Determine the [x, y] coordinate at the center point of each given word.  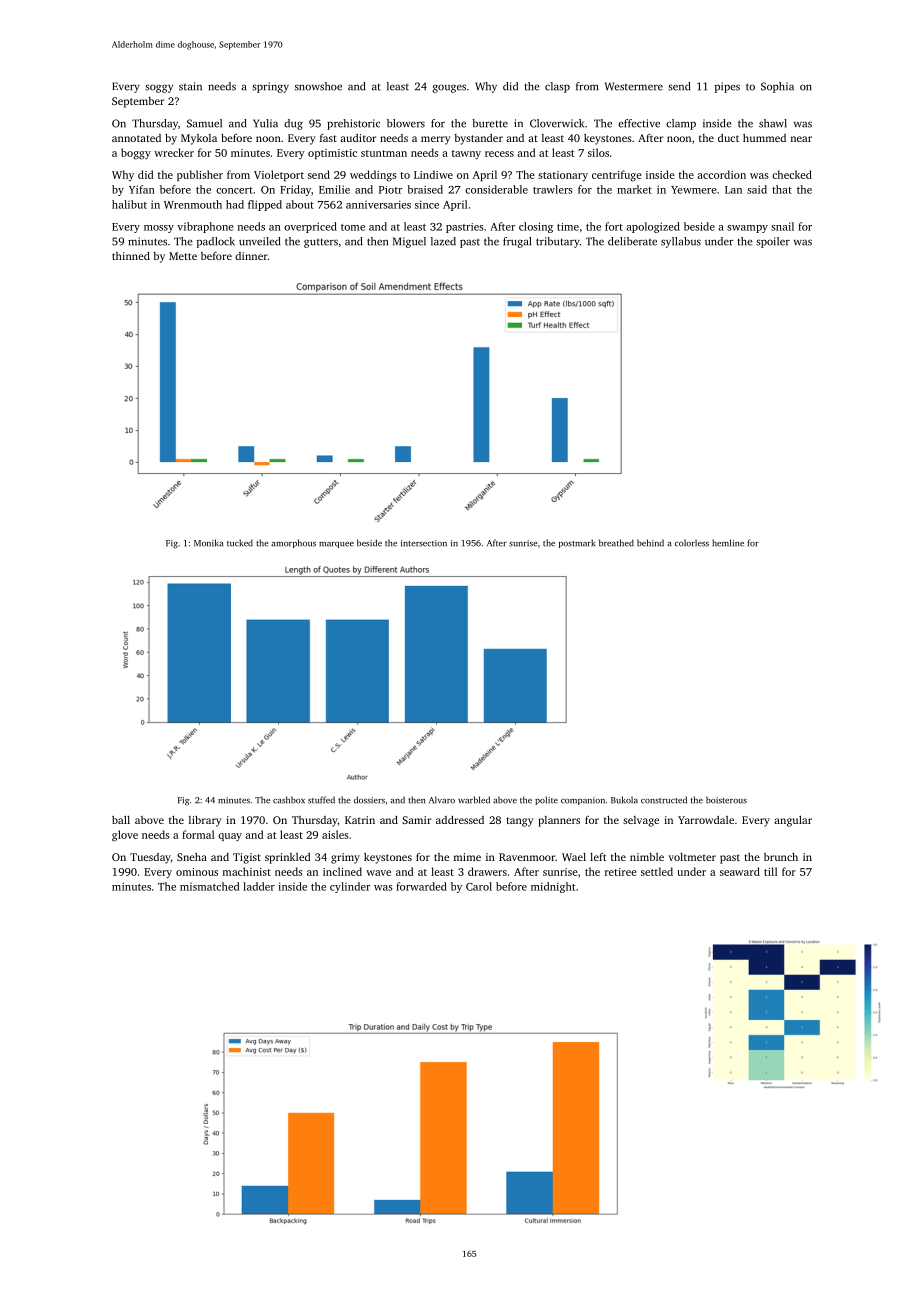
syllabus [681, 242]
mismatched [210, 886]
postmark [577, 543]
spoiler [773, 242]
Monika [208, 543]
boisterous [726, 800]
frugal [517, 242]
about [300, 204]
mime [467, 857]
